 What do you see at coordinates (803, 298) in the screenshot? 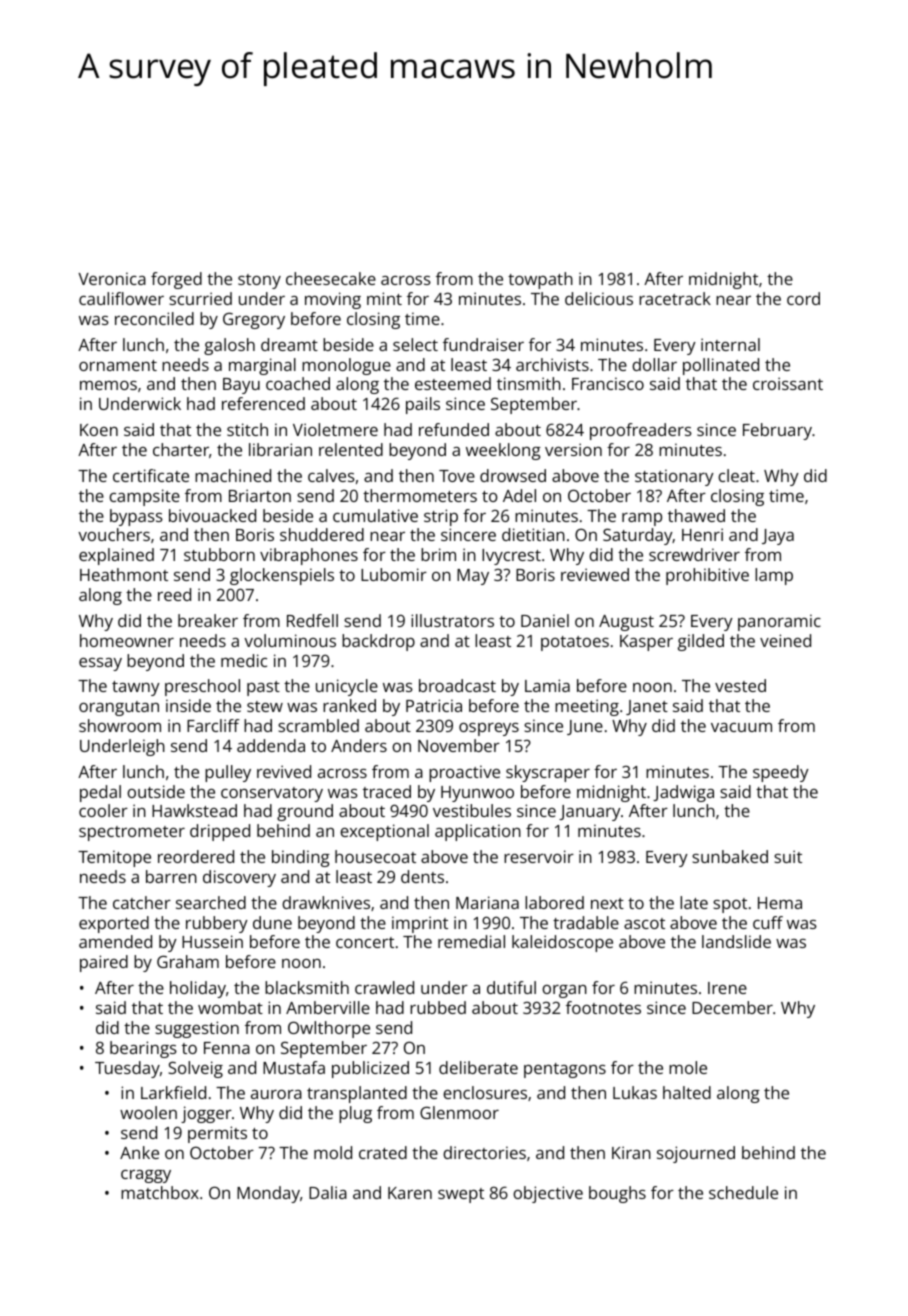
I see `cord` at bounding box center [803, 298].
